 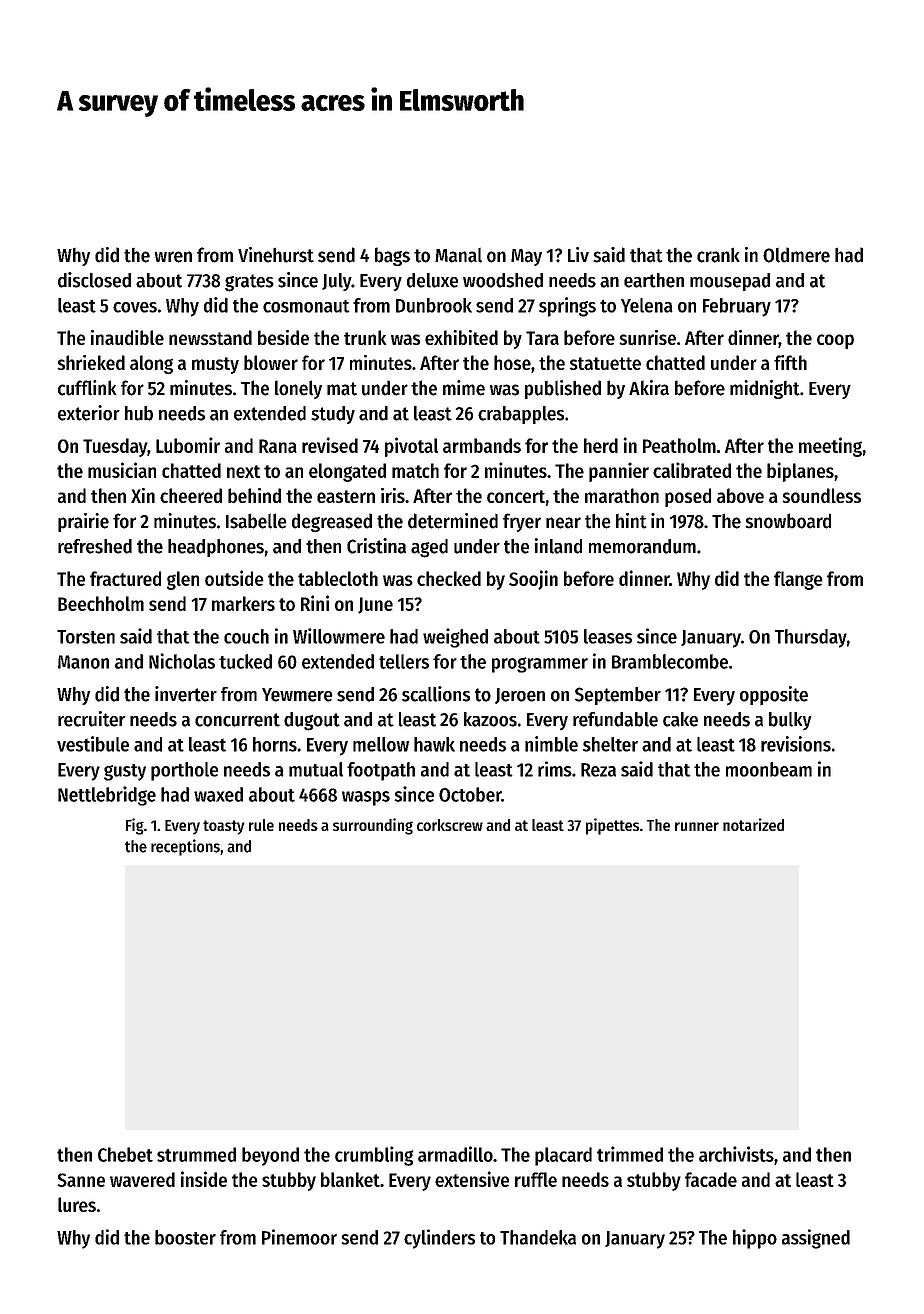 What do you see at coordinates (753, 824) in the page?
I see `notarized` at bounding box center [753, 824].
